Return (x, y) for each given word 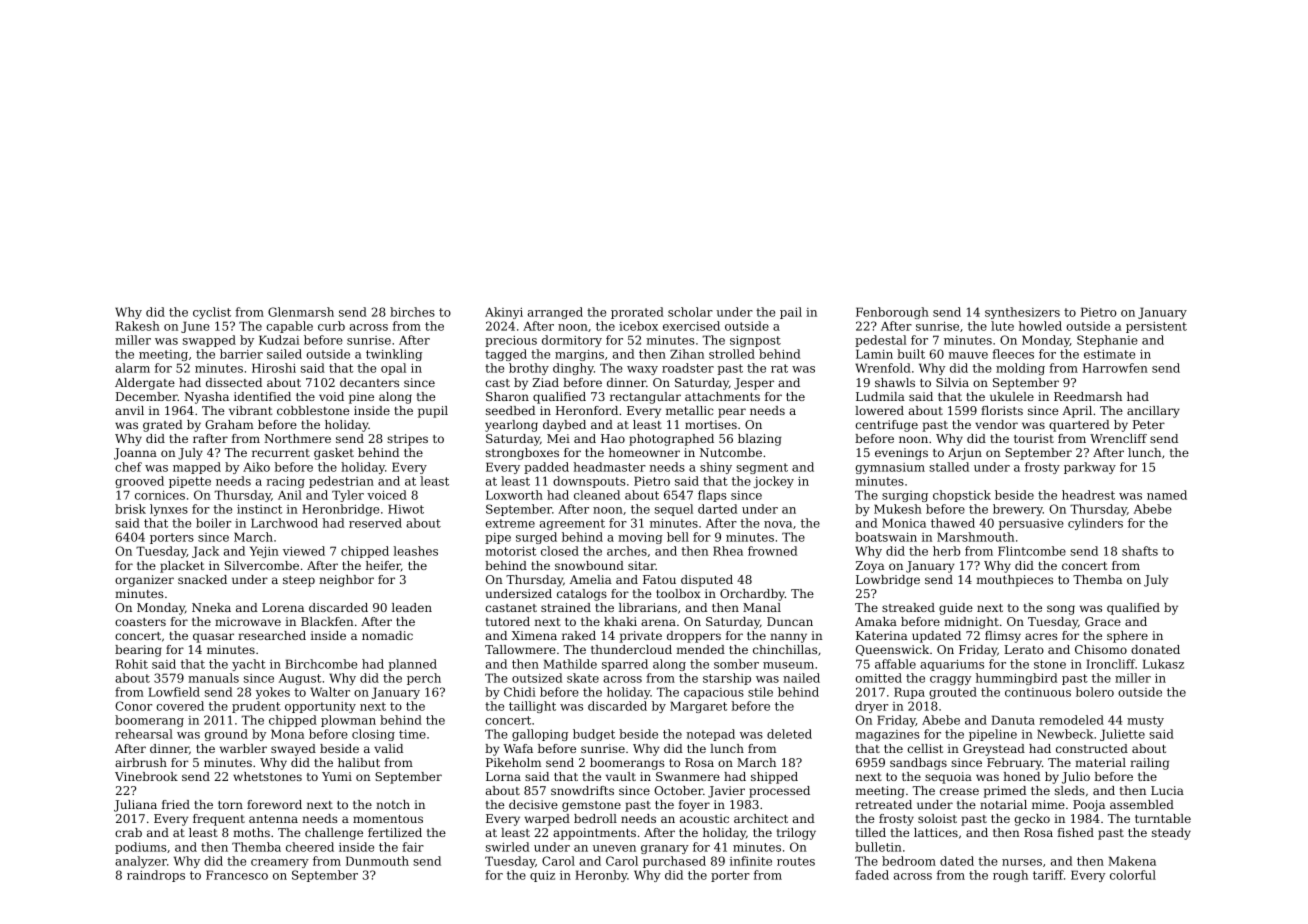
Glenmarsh (301, 312)
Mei (558, 438)
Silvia (952, 382)
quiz (542, 876)
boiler (213, 523)
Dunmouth (377, 861)
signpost (755, 341)
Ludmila (880, 396)
